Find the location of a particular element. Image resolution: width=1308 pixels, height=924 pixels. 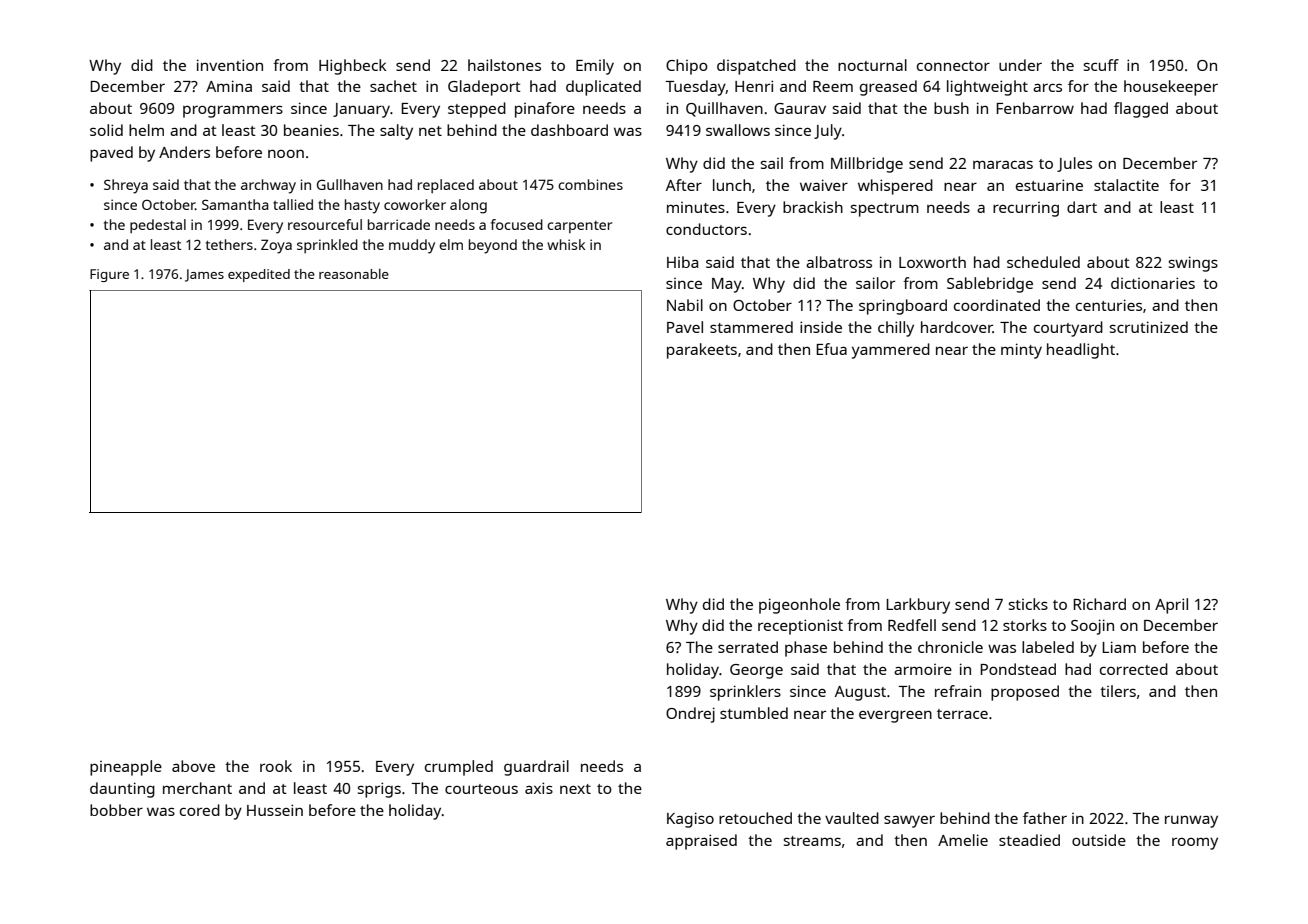

parakeets is located at coordinates (702, 351).
